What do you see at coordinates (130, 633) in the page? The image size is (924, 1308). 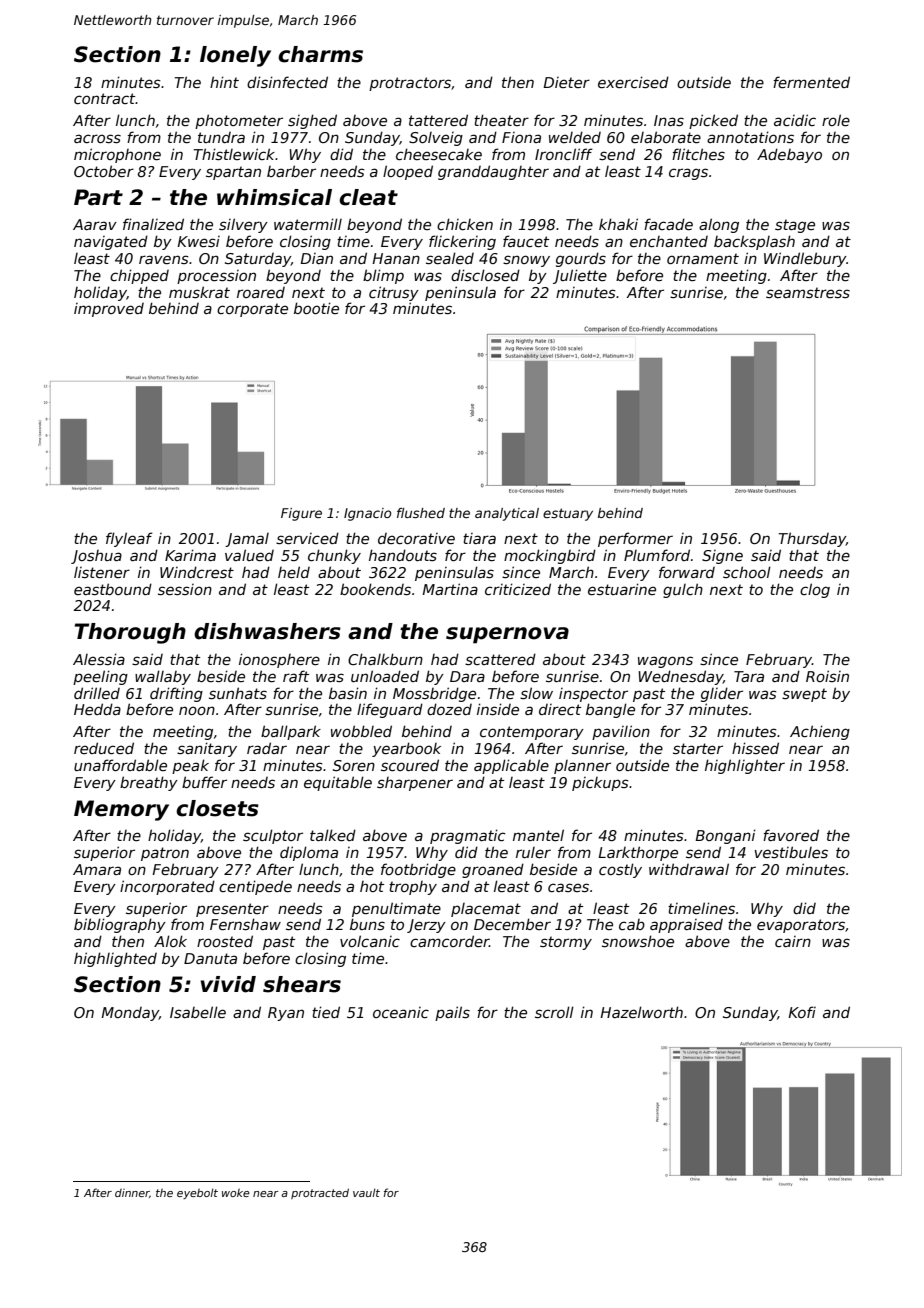 I see `Thorough` at bounding box center [130, 633].
